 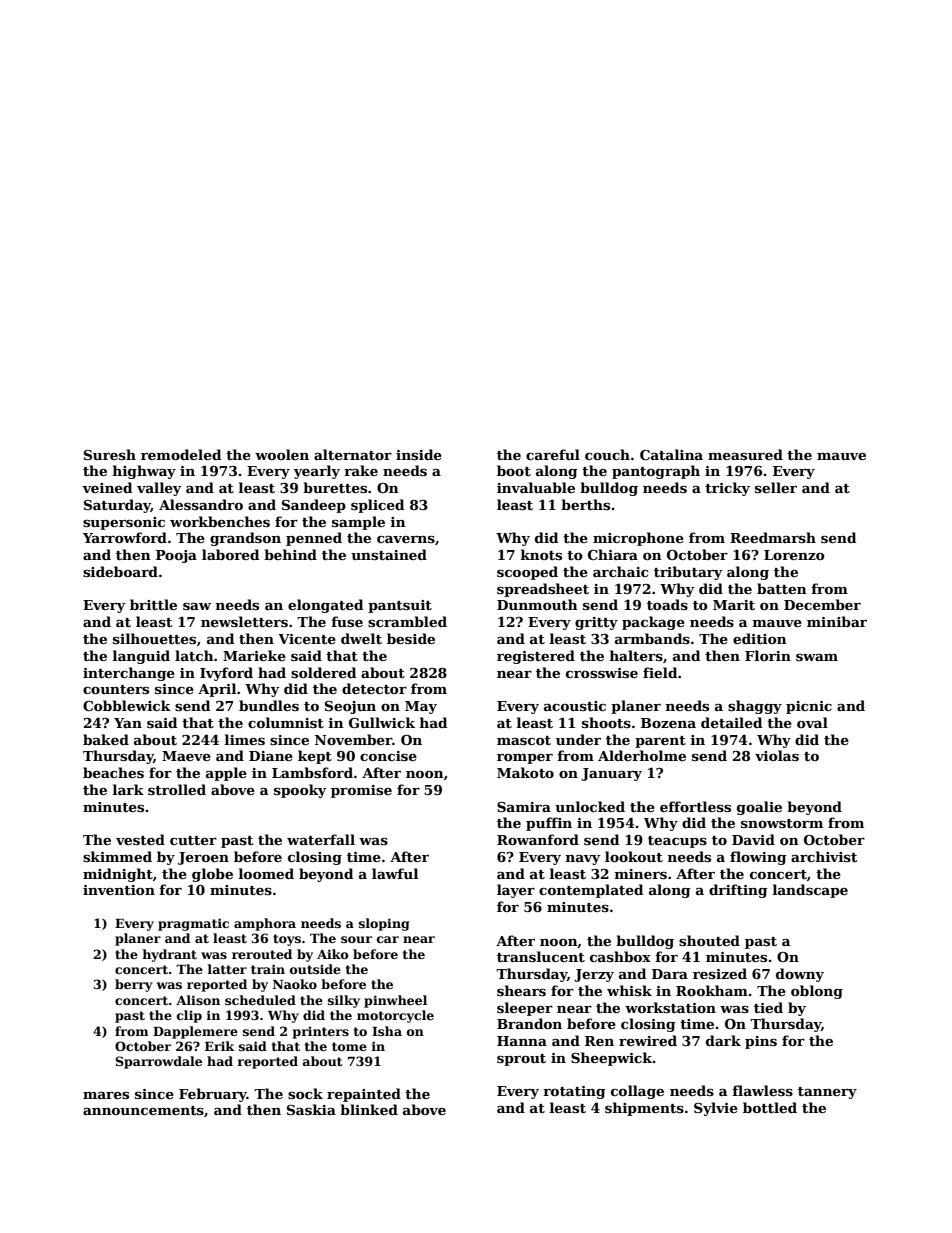 What do you see at coordinates (758, 858) in the screenshot?
I see `flowing` at bounding box center [758, 858].
